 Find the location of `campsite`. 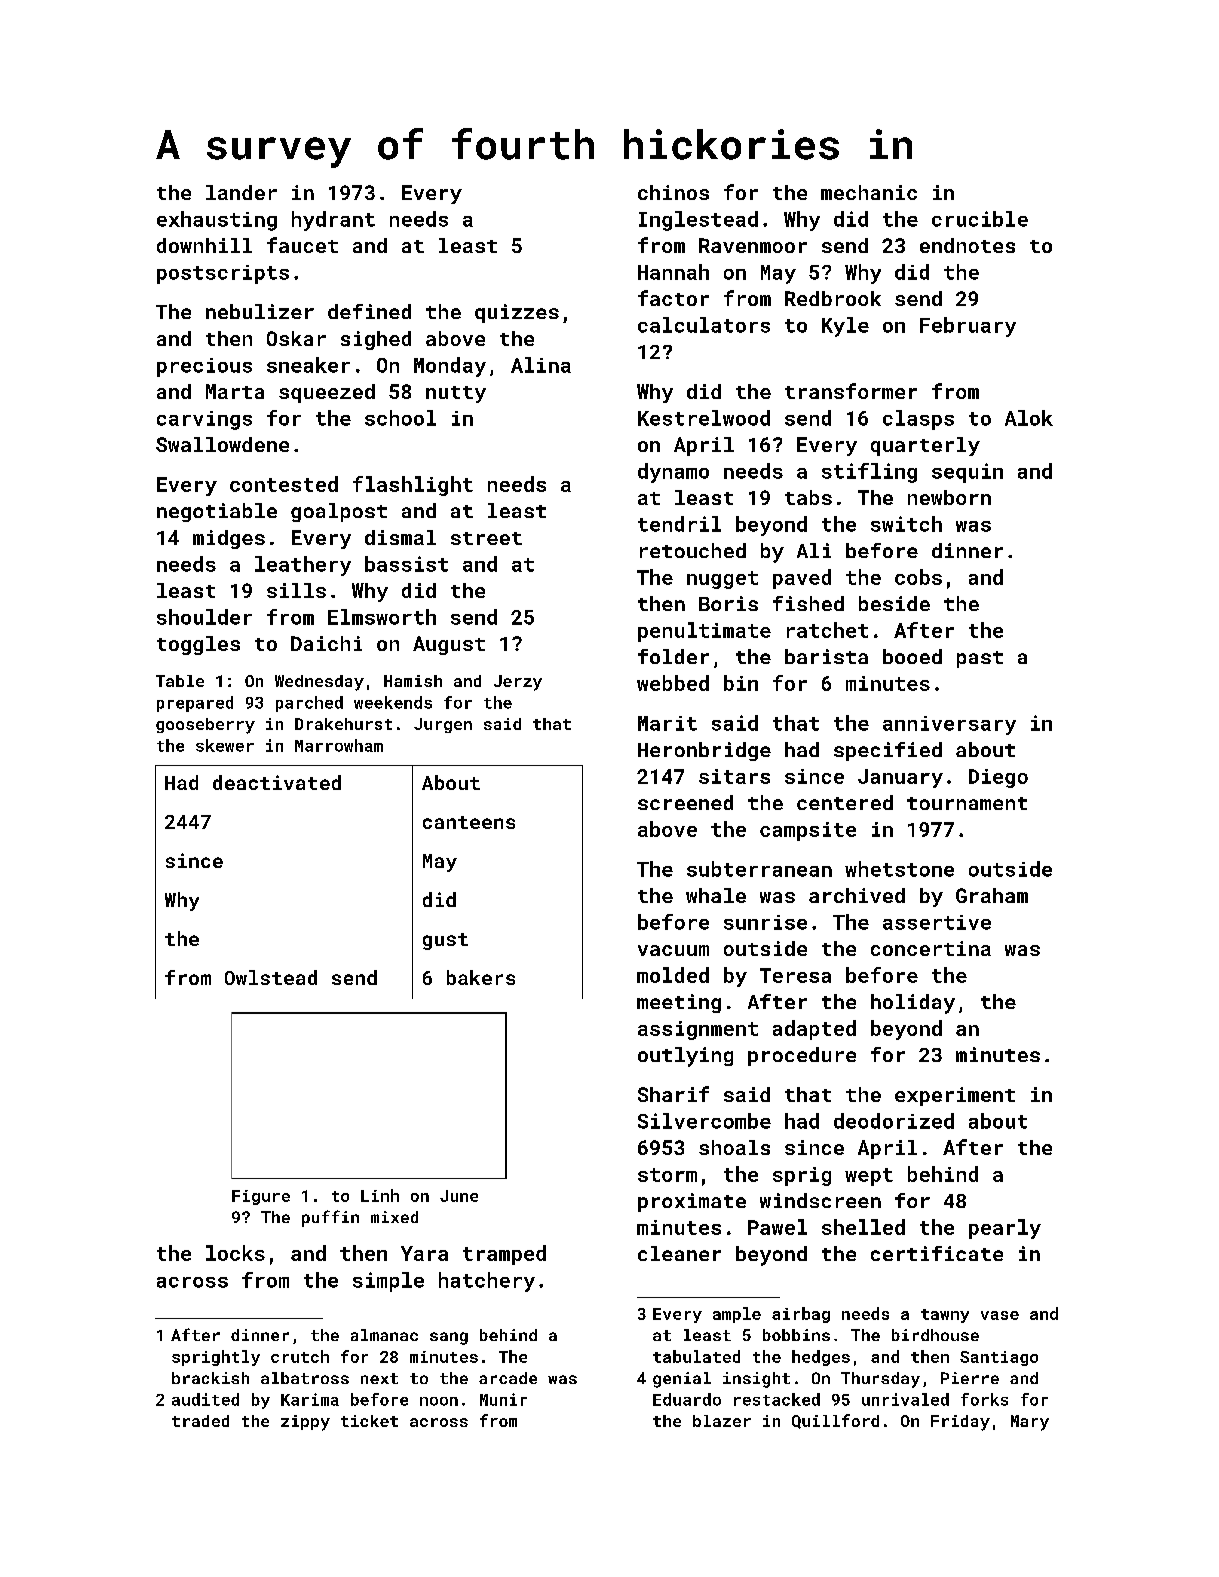

campsite is located at coordinates (808, 831).
